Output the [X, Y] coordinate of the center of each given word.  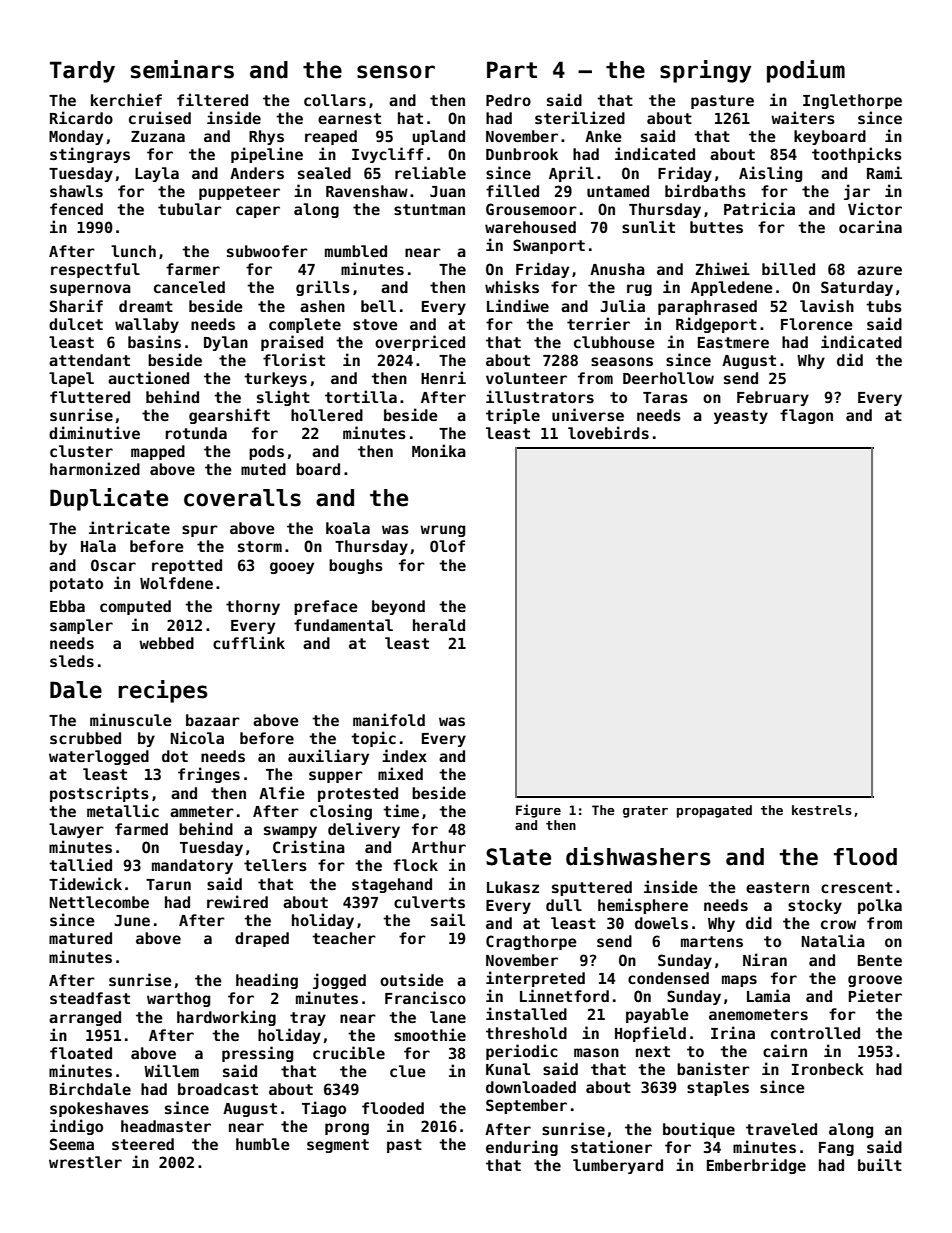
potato [76, 585]
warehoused [530, 227]
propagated [714, 811]
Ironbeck [828, 1069]
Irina [733, 1032]
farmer [193, 269]
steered [143, 1144]
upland [439, 137]
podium [806, 71]
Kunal [508, 1069]
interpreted [535, 979]
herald [439, 625]
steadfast [90, 998]
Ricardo [81, 117]
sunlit [648, 226]
